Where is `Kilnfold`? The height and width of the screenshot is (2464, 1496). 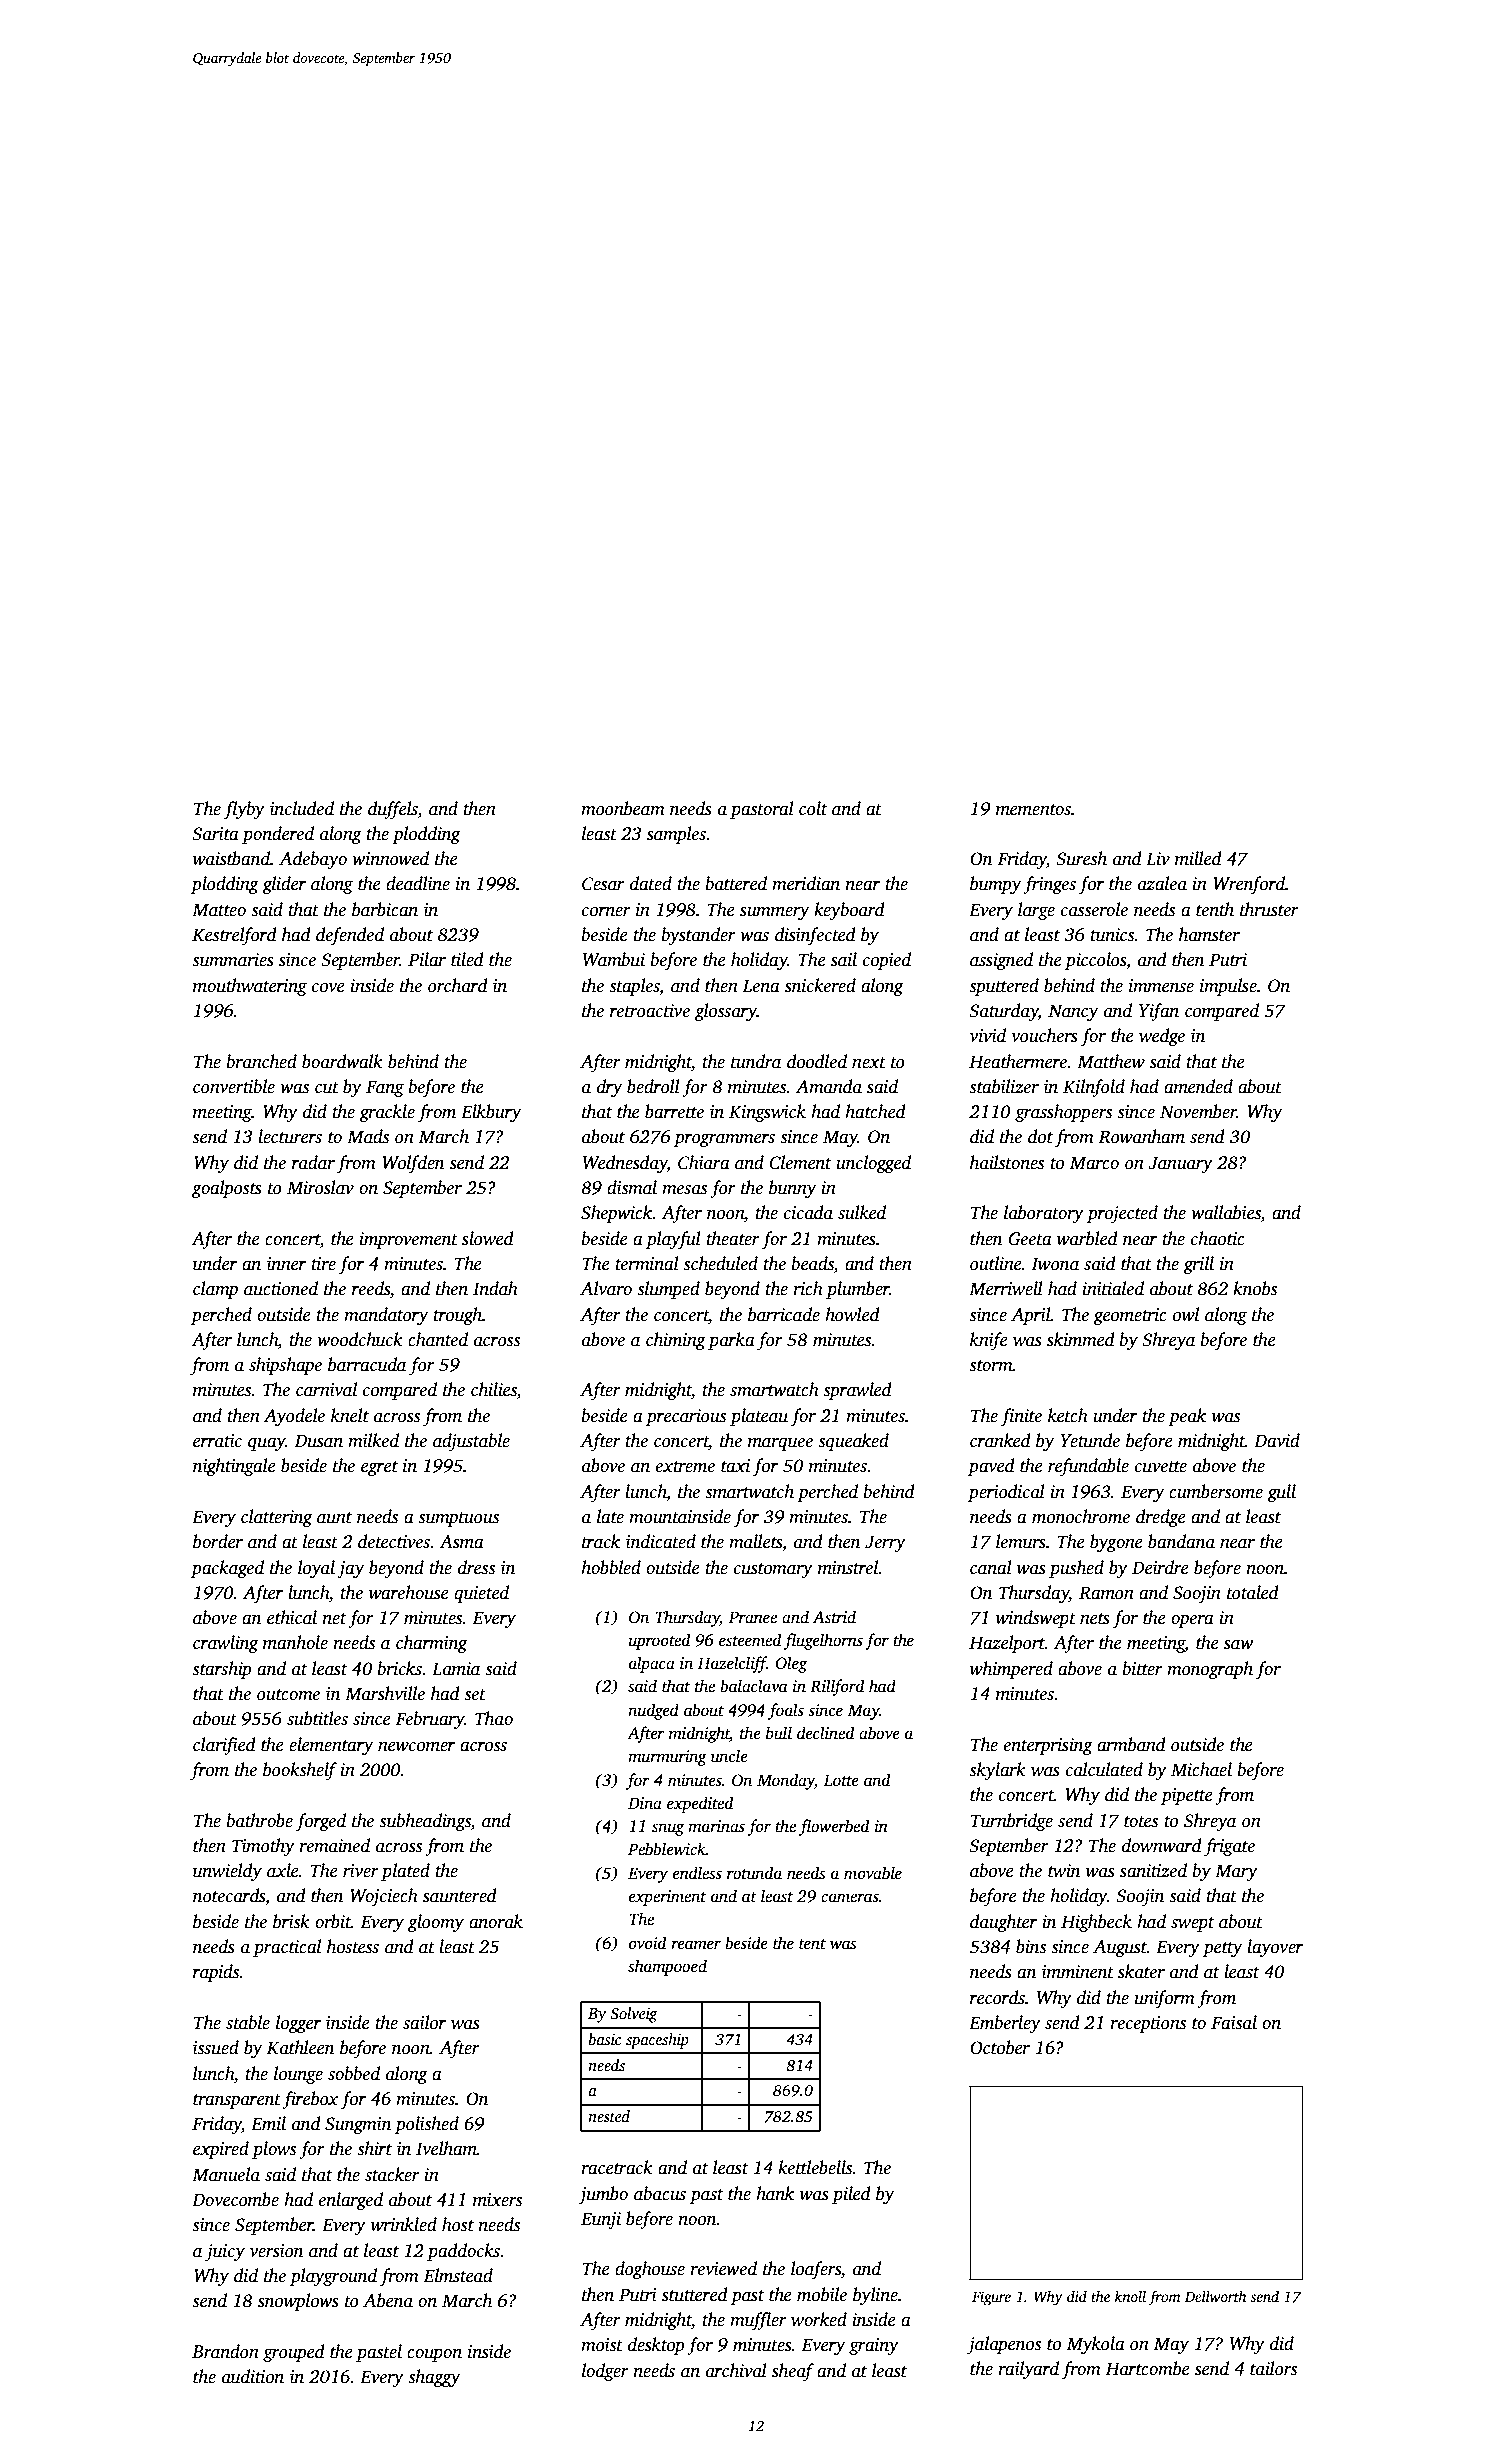
Kilnfold is located at coordinates (1094, 1088).
